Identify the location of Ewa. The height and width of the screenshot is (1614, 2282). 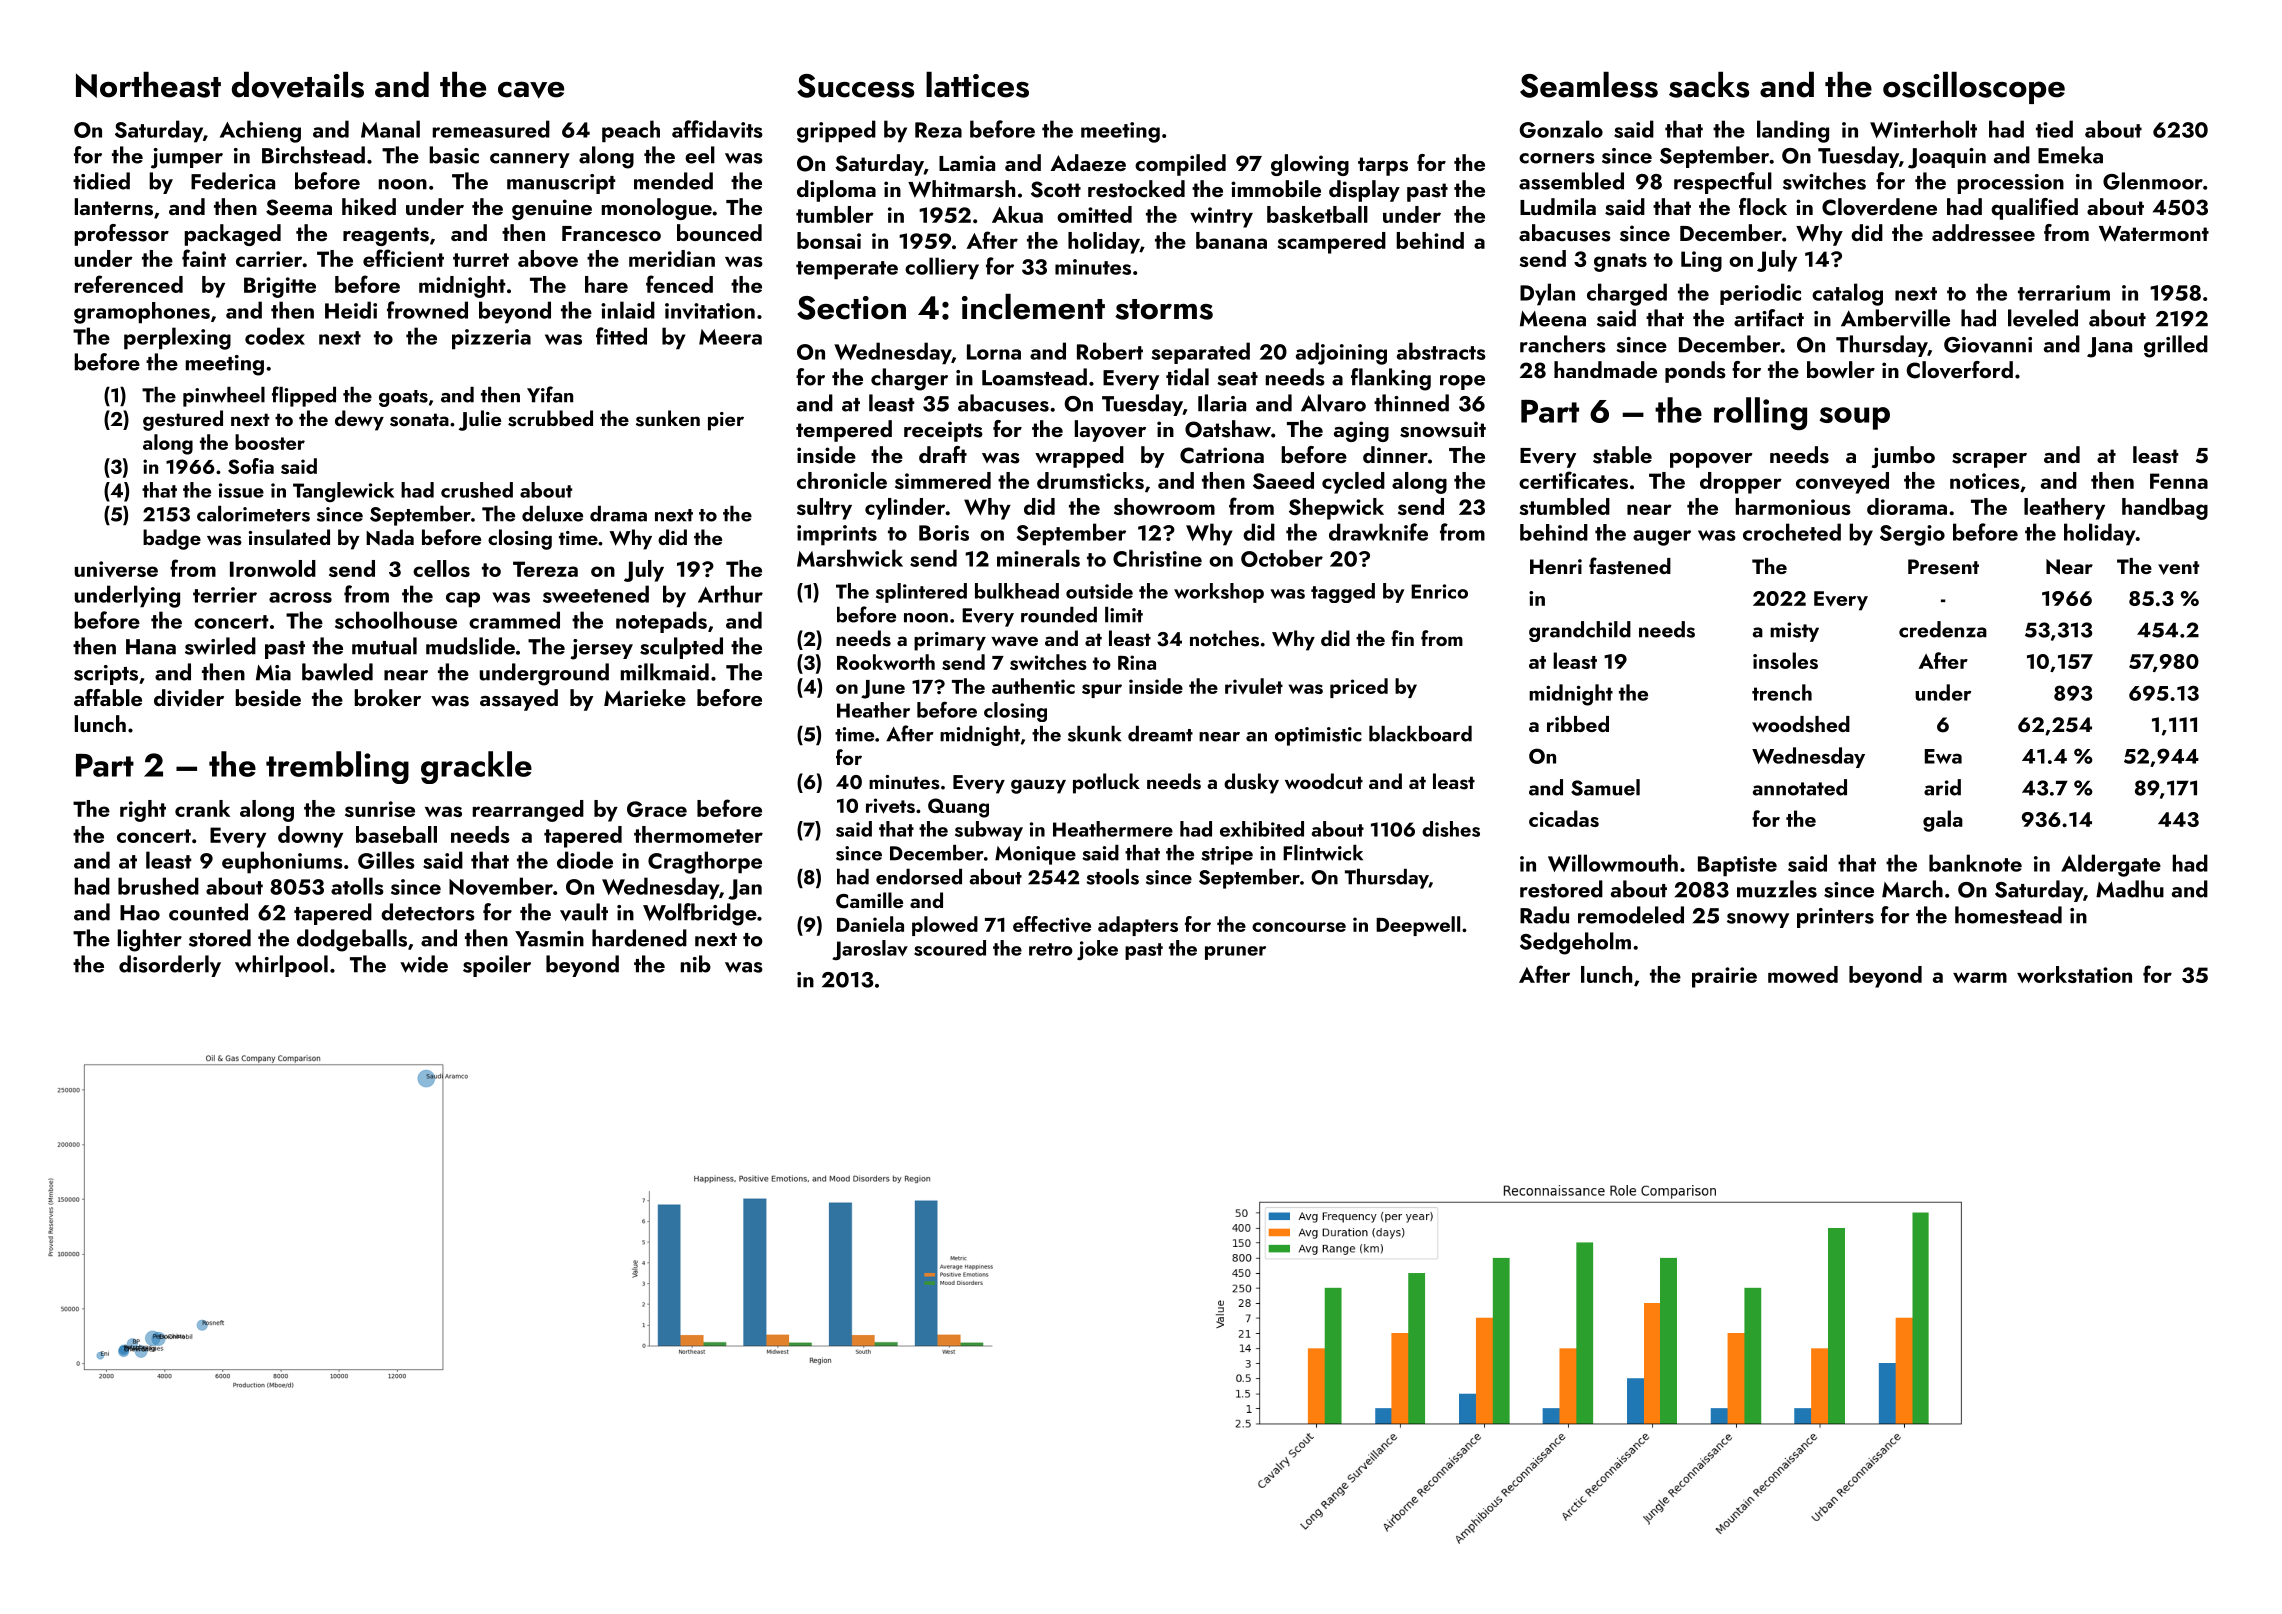
(1943, 756).
